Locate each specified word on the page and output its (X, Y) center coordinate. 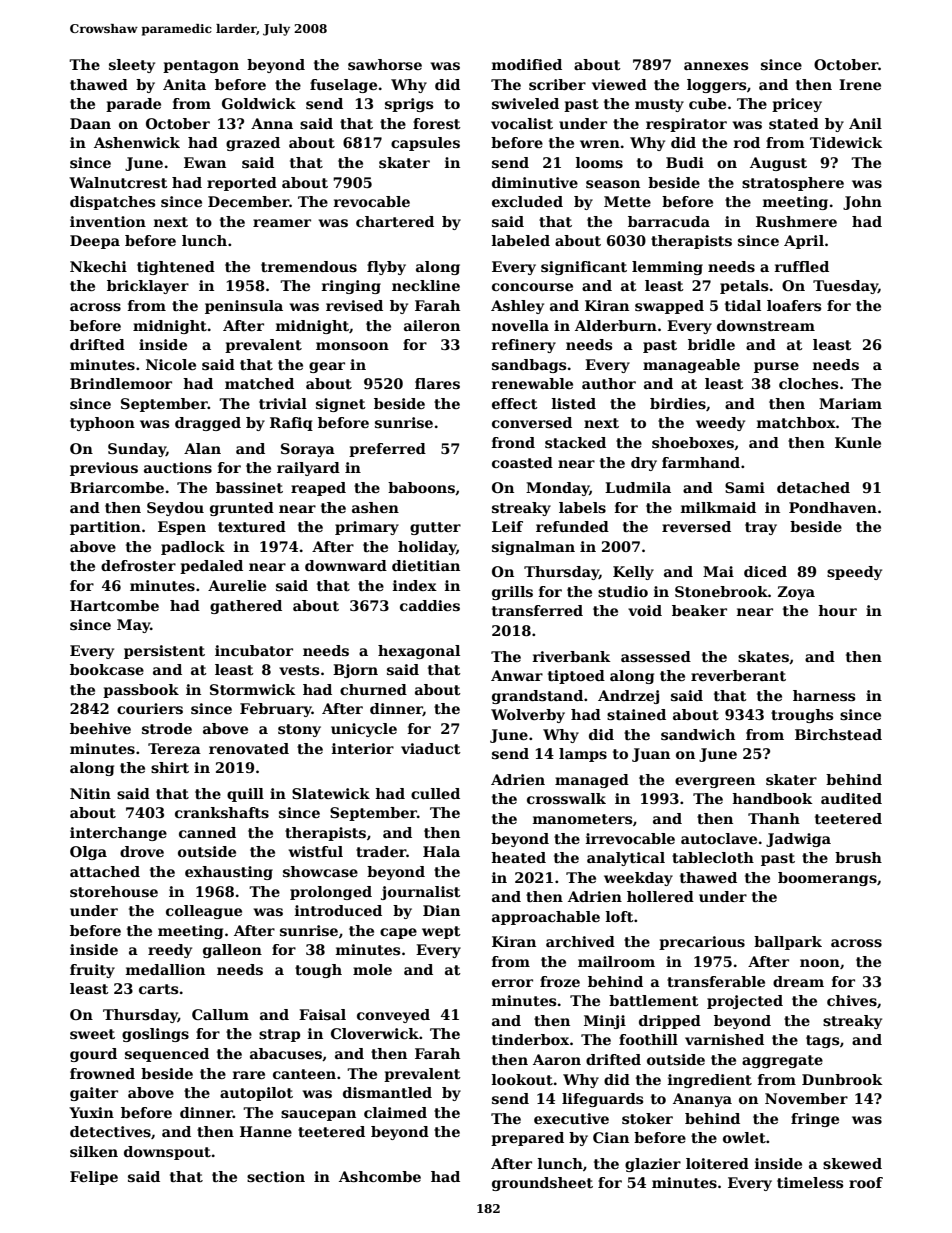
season (613, 184)
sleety (132, 66)
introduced (338, 910)
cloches (808, 383)
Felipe (94, 1178)
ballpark (788, 943)
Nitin (90, 793)
